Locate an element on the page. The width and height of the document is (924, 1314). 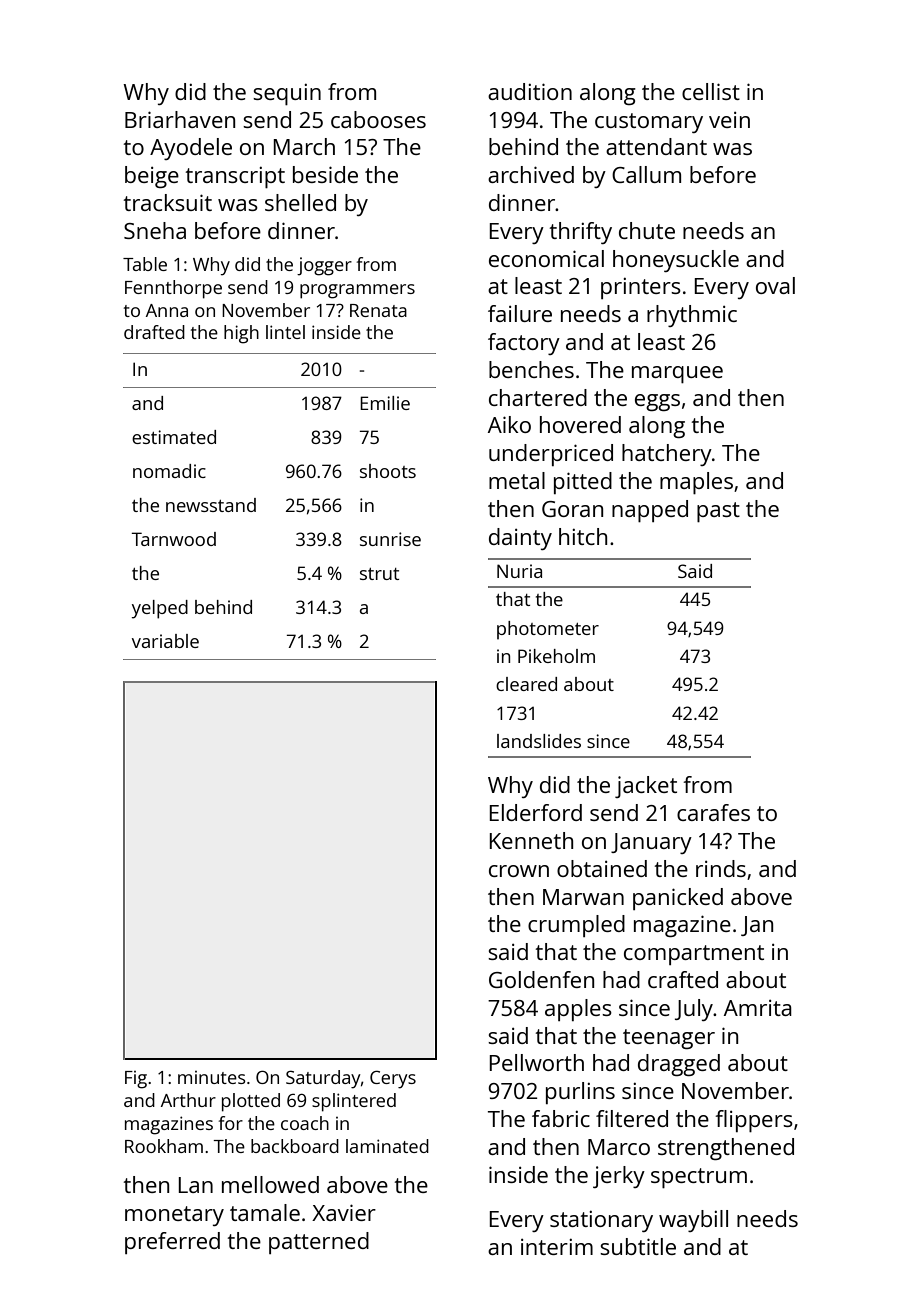
maples is located at coordinates (696, 483).
